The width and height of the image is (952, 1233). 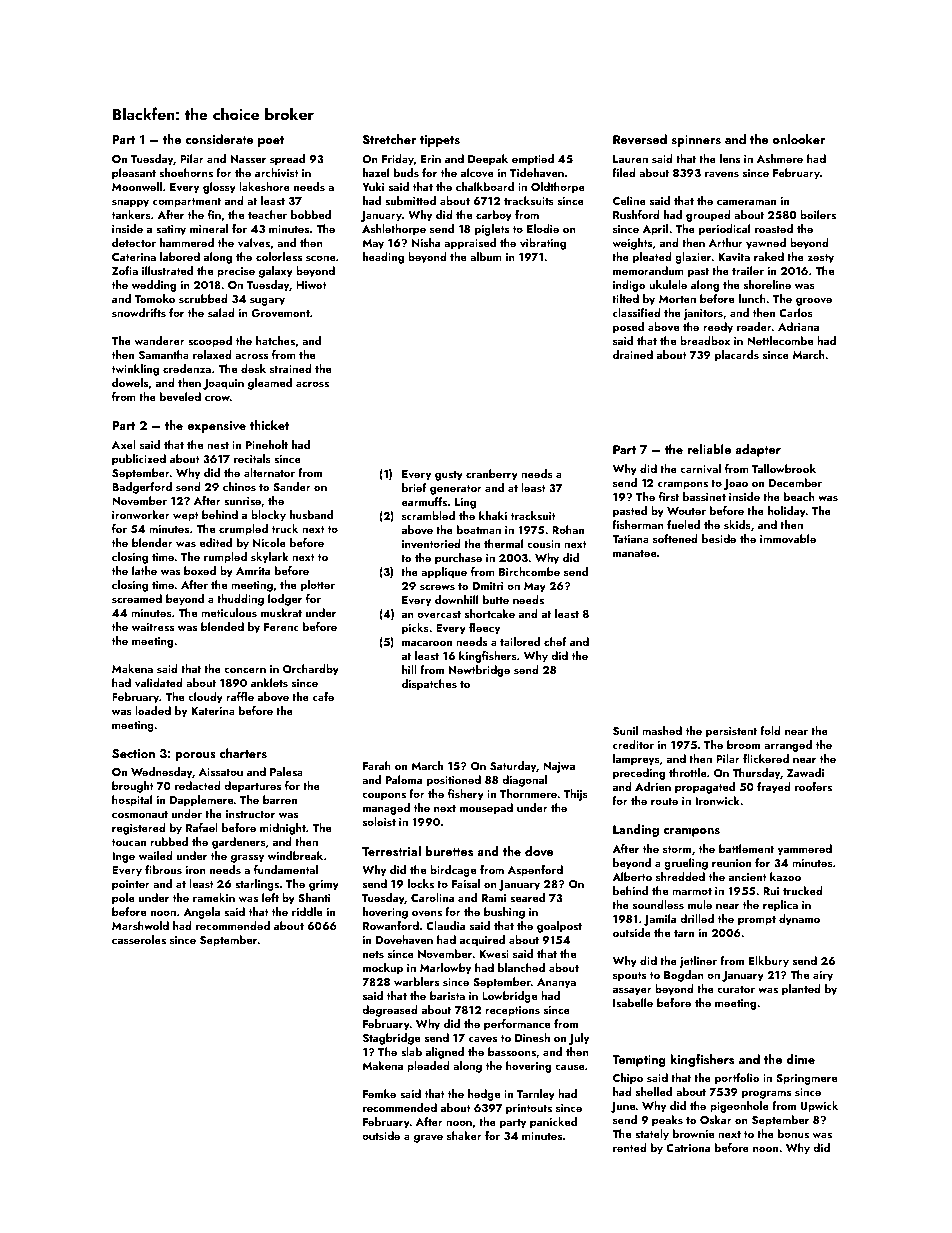 I want to click on Femke, so click(x=379, y=1093).
